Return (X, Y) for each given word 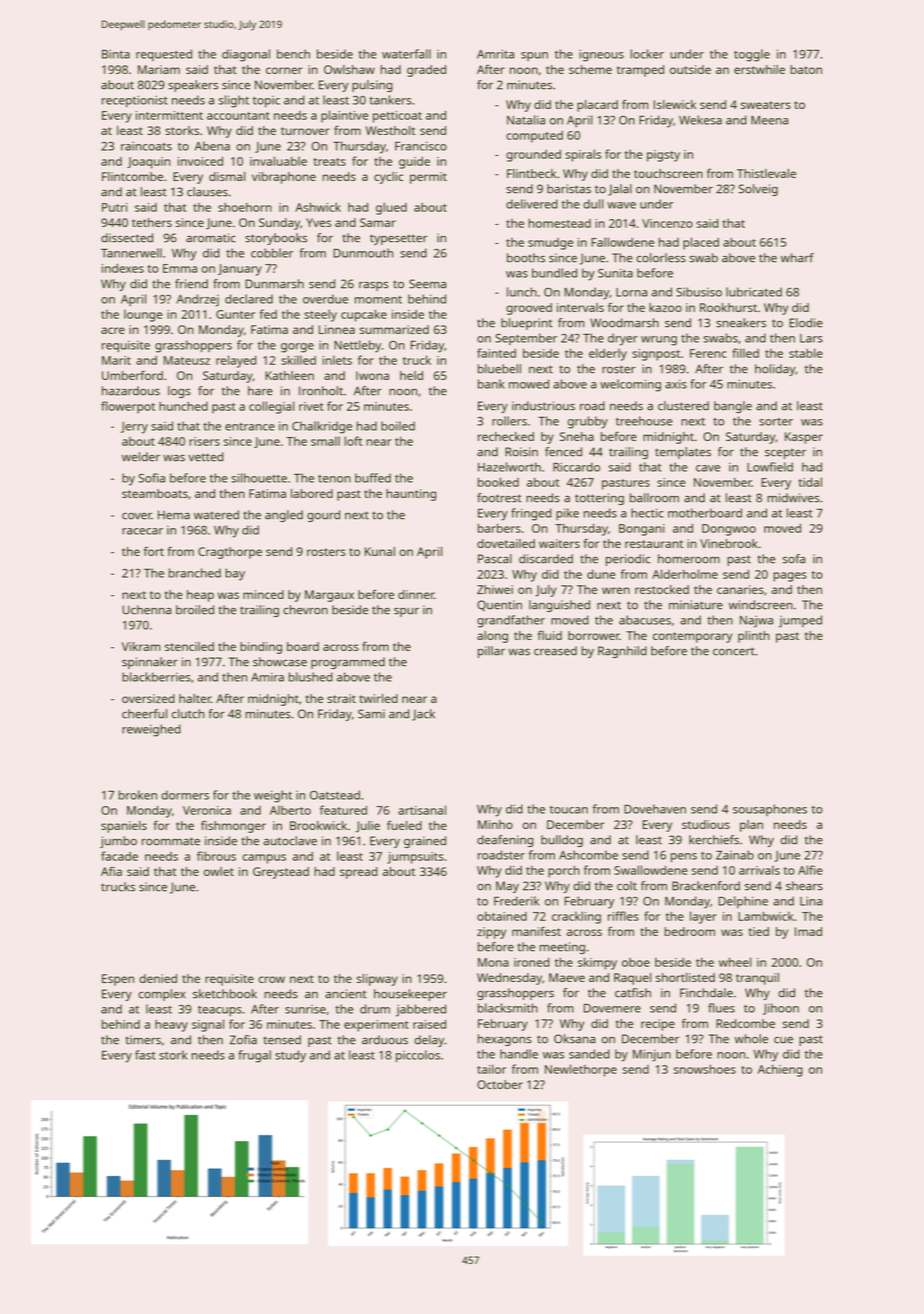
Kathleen (289, 375)
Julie (368, 827)
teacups (220, 1011)
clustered (683, 406)
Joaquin (148, 163)
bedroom (689, 931)
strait (341, 698)
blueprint (526, 324)
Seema (427, 284)
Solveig (758, 190)
